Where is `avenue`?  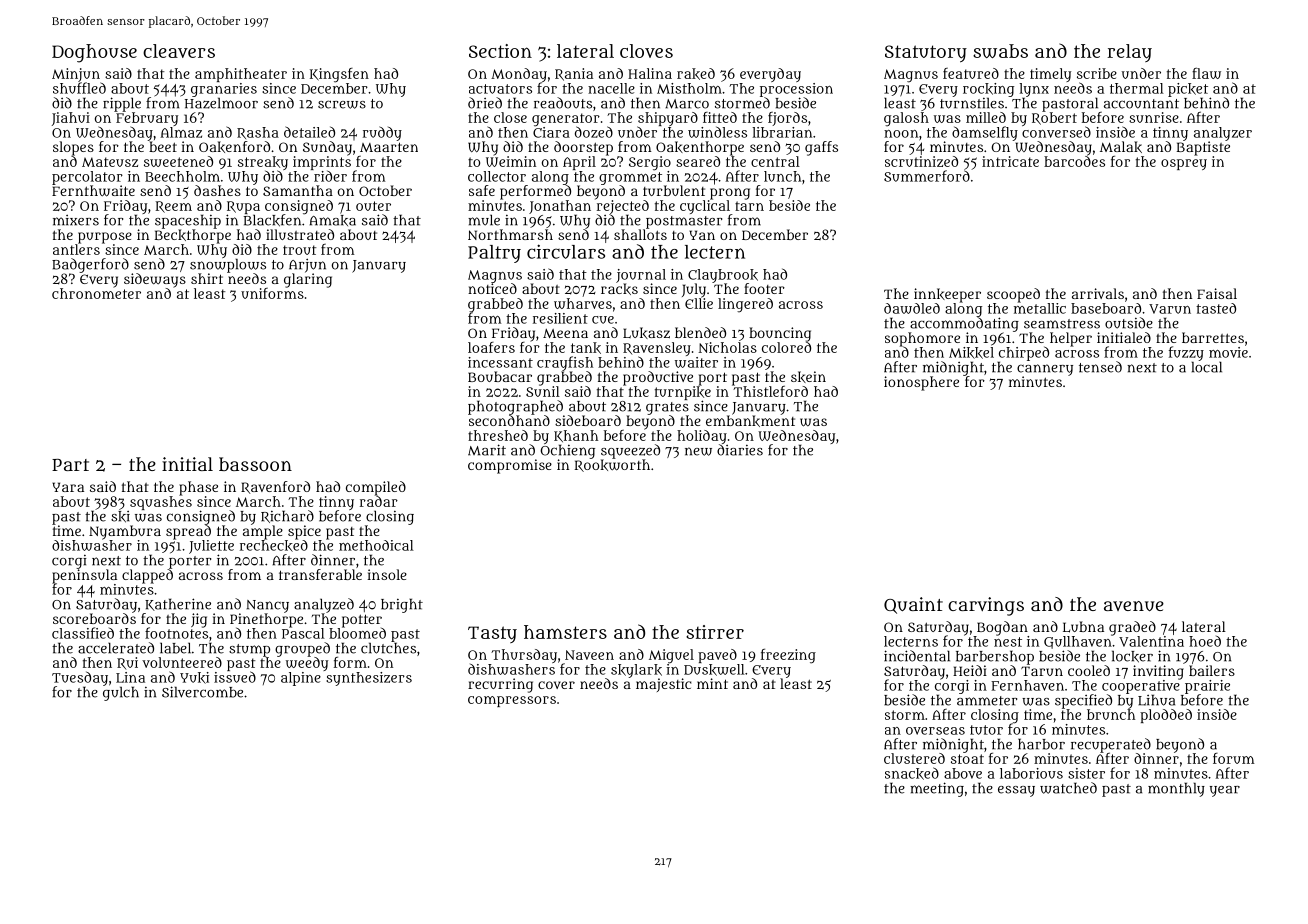 avenue is located at coordinates (1134, 606).
